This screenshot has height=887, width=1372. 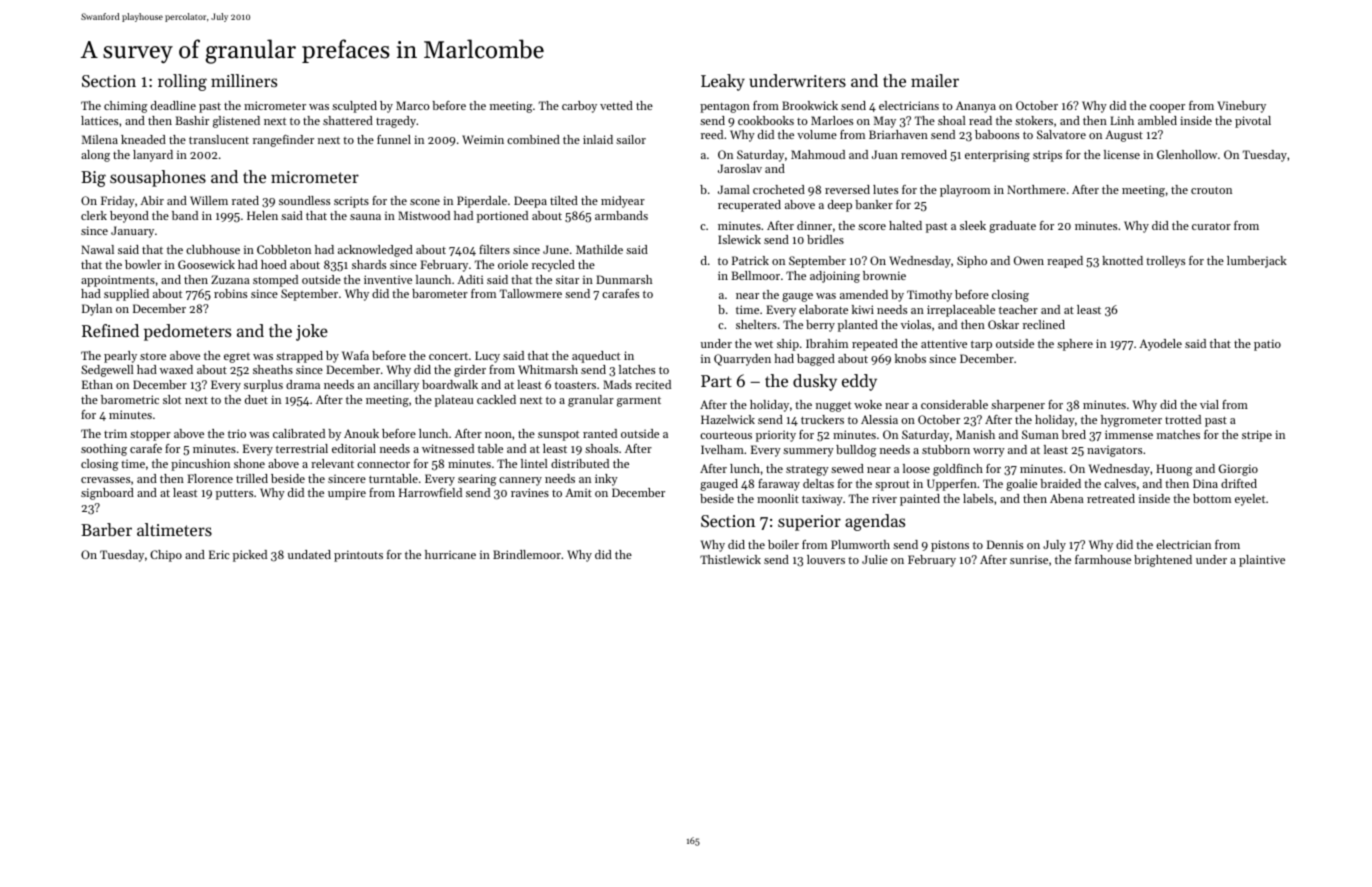 I want to click on milliners, so click(x=244, y=80).
